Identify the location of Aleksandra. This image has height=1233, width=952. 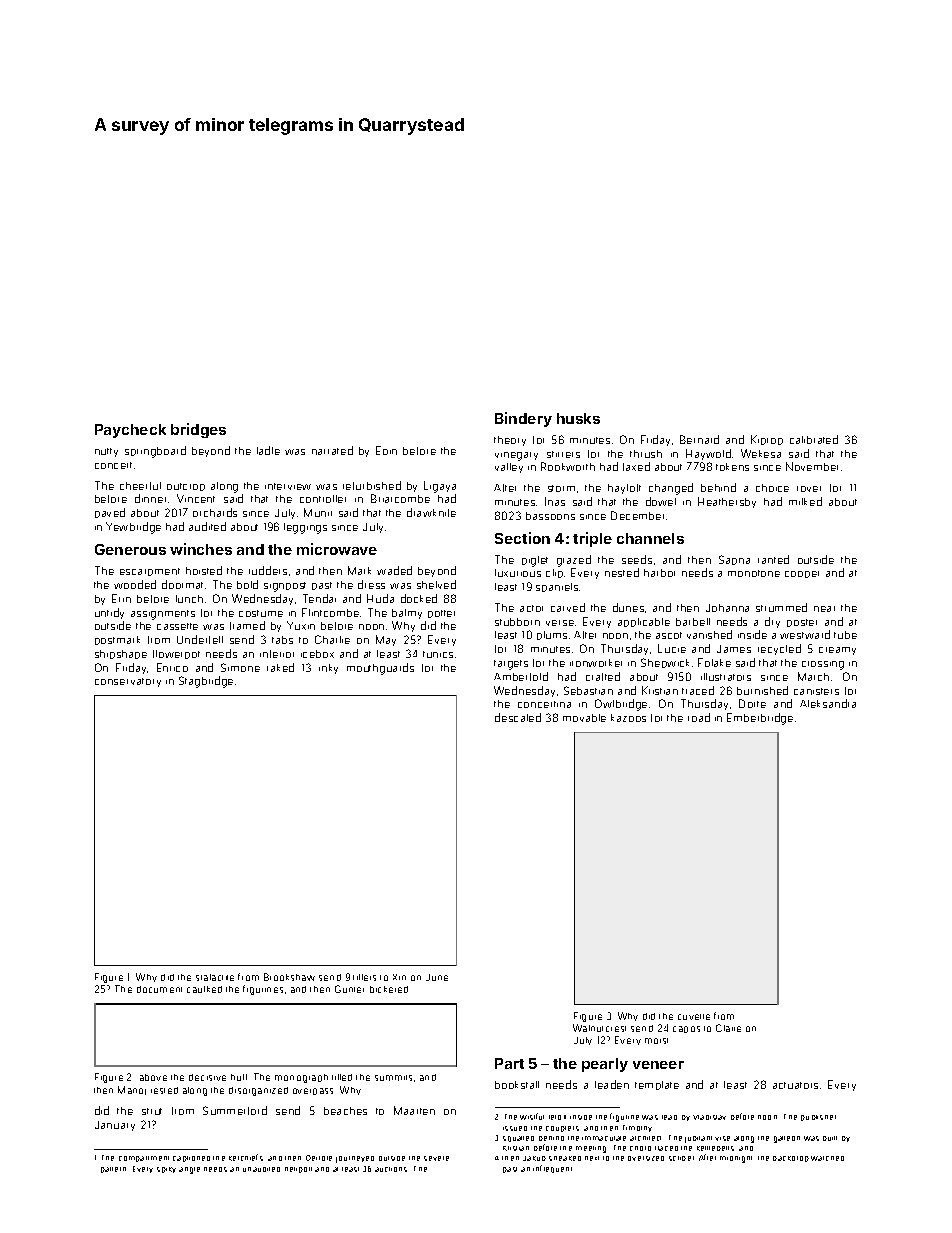
(828, 703).
